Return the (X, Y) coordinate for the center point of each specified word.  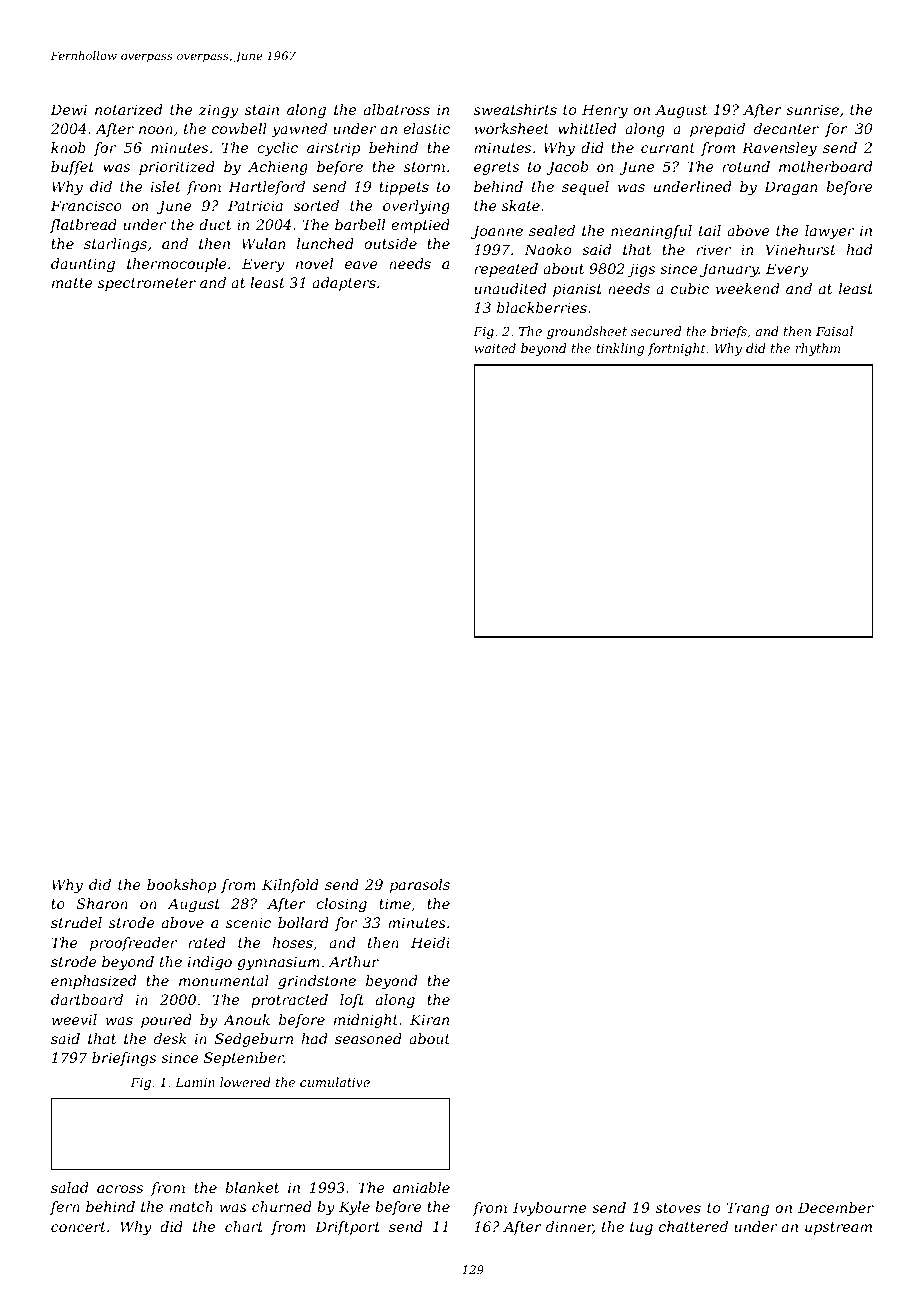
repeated (506, 270)
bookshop (181, 886)
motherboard (826, 166)
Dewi (68, 109)
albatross (397, 109)
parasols (420, 886)
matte (72, 283)
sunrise (812, 109)
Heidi (430, 942)
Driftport (347, 1228)
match (191, 1206)
